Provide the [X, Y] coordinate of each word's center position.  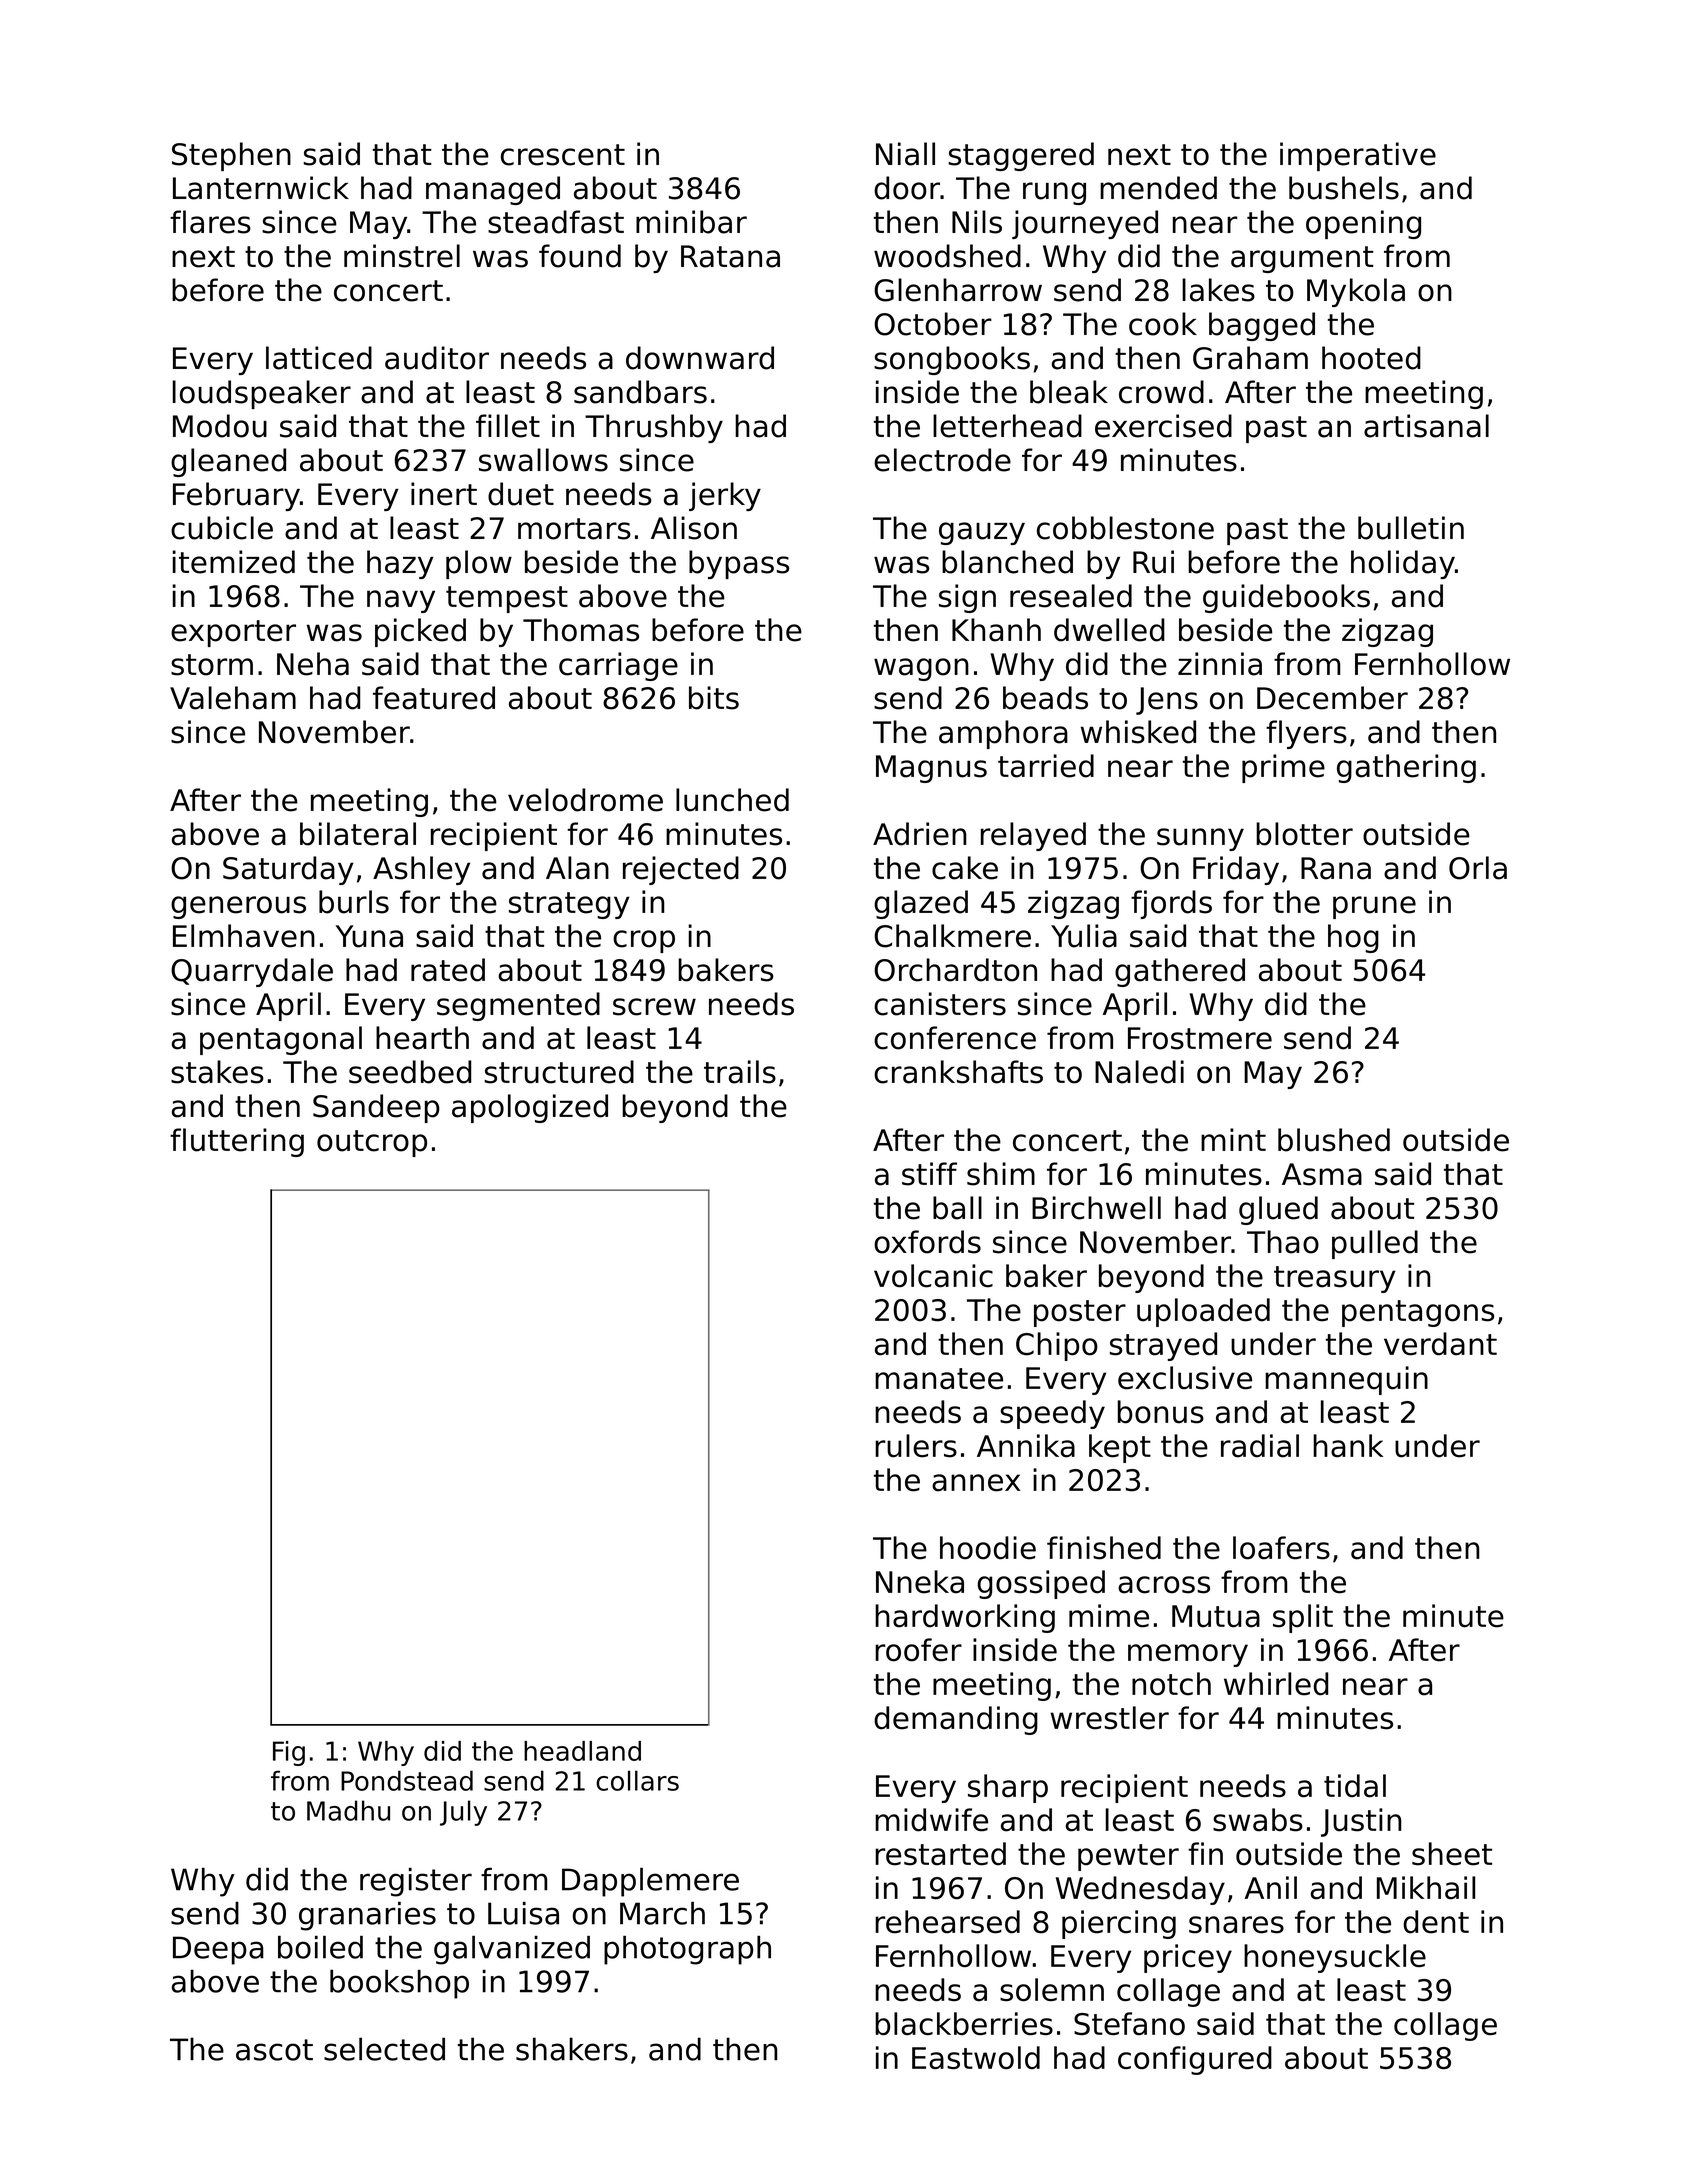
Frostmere [1200, 1038]
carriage [618, 666]
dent [1436, 1922]
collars [637, 1780]
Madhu [348, 1810]
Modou [220, 426]
